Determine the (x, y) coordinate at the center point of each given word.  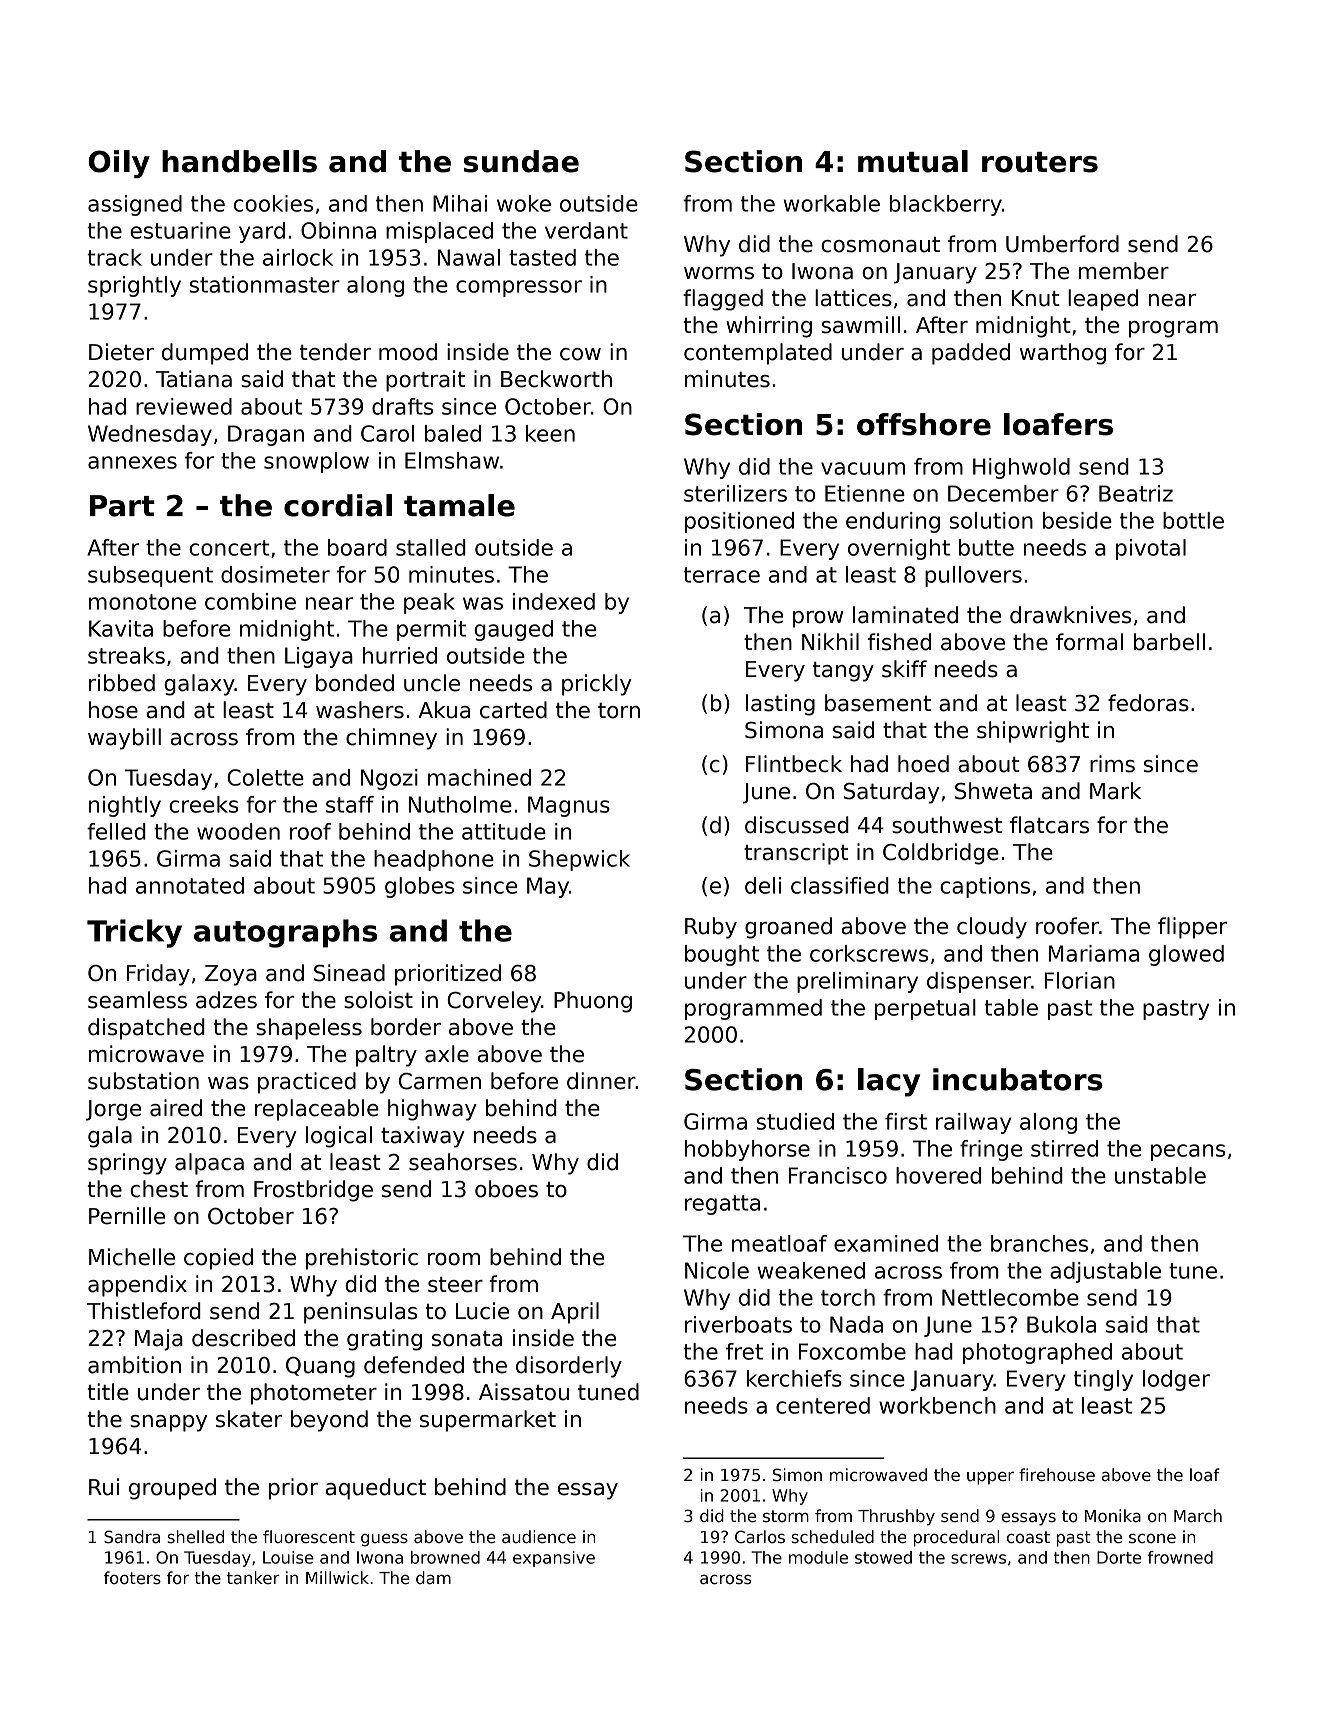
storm (786, 1516)
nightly (125, 806)
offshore (924, 424)
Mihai (460, 203)
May (548, 887)
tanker (253, 1578)
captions (985, 887)
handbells (239, 161)
